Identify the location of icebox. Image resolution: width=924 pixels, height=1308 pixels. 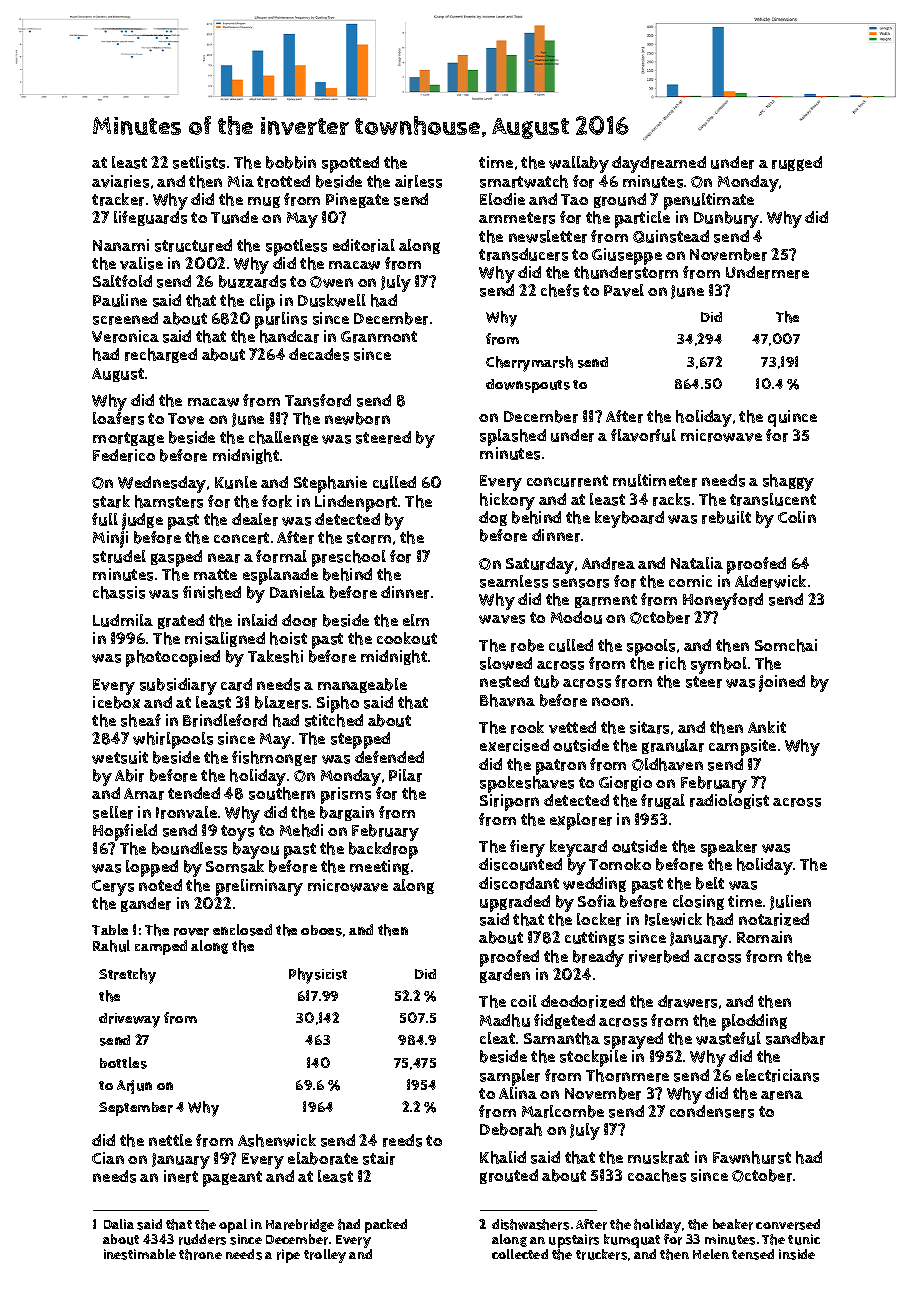
(116, 702).
